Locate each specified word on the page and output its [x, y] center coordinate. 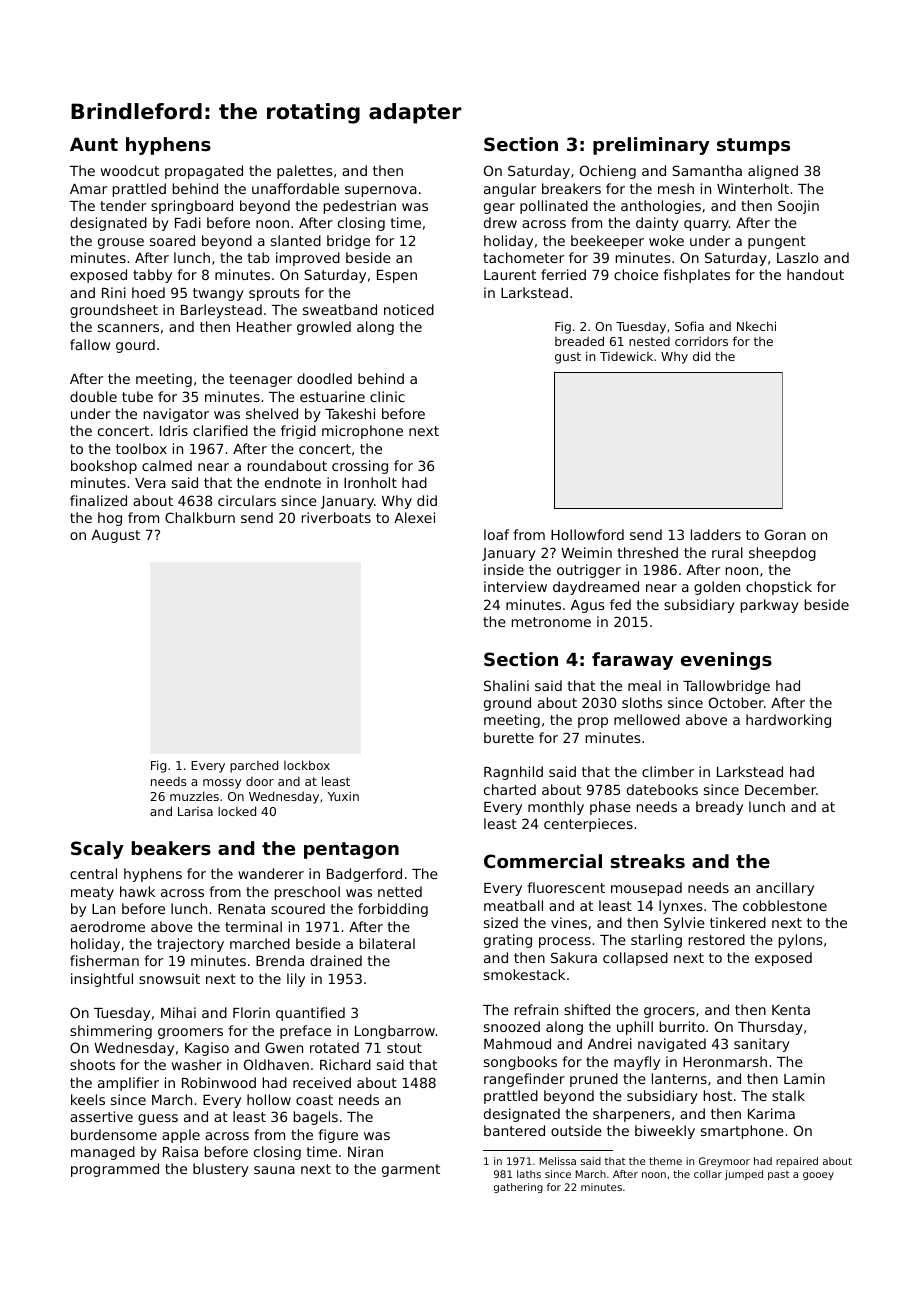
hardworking [788, 721]
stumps [753, 146]
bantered [514, 1130]
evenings [726, 661]
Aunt [94, 144]
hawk [137, 891]
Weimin [586, 552]
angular [510, 190]
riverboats [336, 517]
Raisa [180, 1151]
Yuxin [343, 796]
